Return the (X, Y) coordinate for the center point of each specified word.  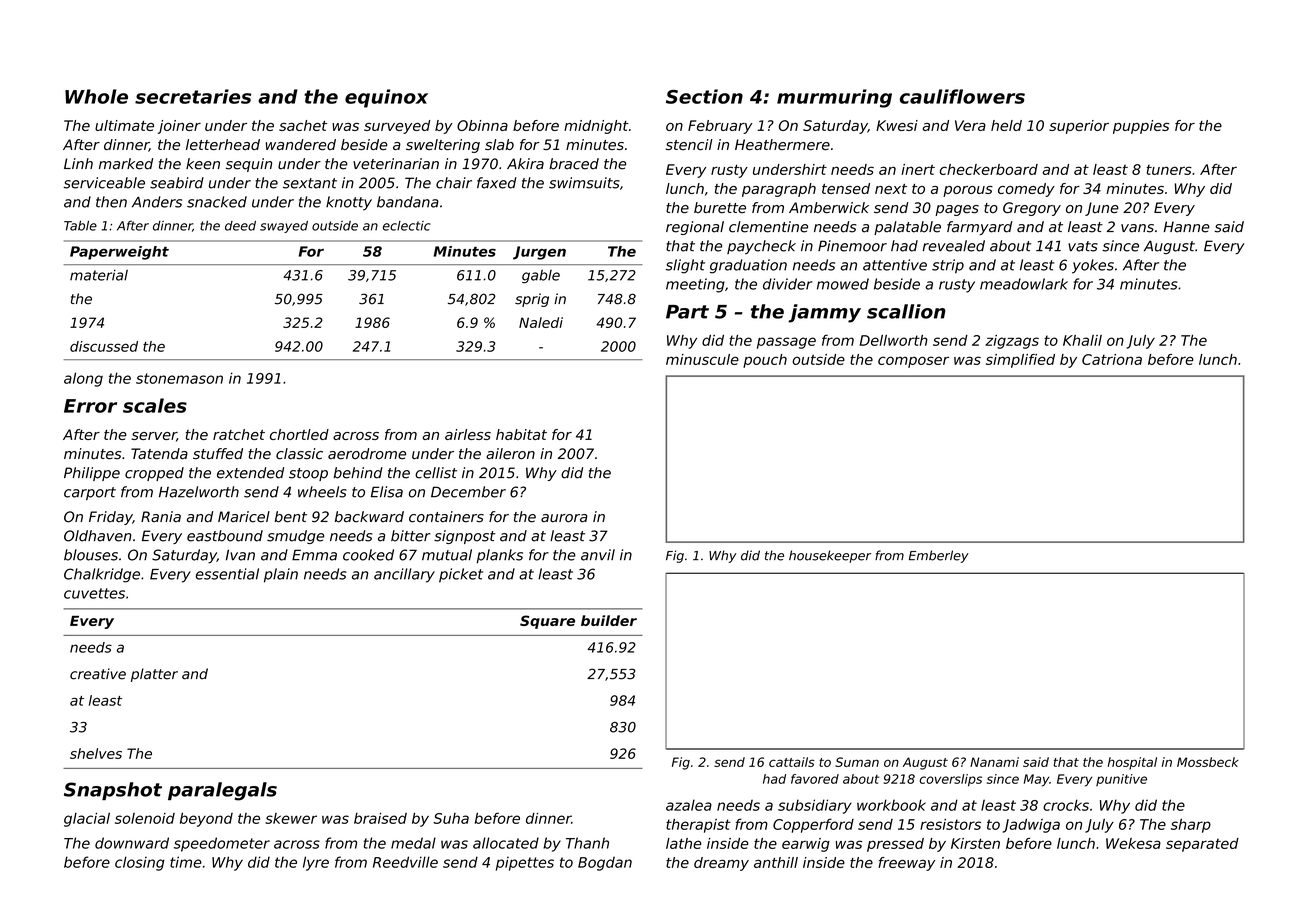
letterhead (223, 144)
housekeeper (830, 556)
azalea (689, 805)
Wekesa (1133, 843)
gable (541, 277)
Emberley (939, 556)
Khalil (1082, 340)
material (99, 275)
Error (90, 406)
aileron (510, 454)
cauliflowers (962, 96)
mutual (447, 555)
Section (704, 96)
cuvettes (94, 593)
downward (132, 843)
